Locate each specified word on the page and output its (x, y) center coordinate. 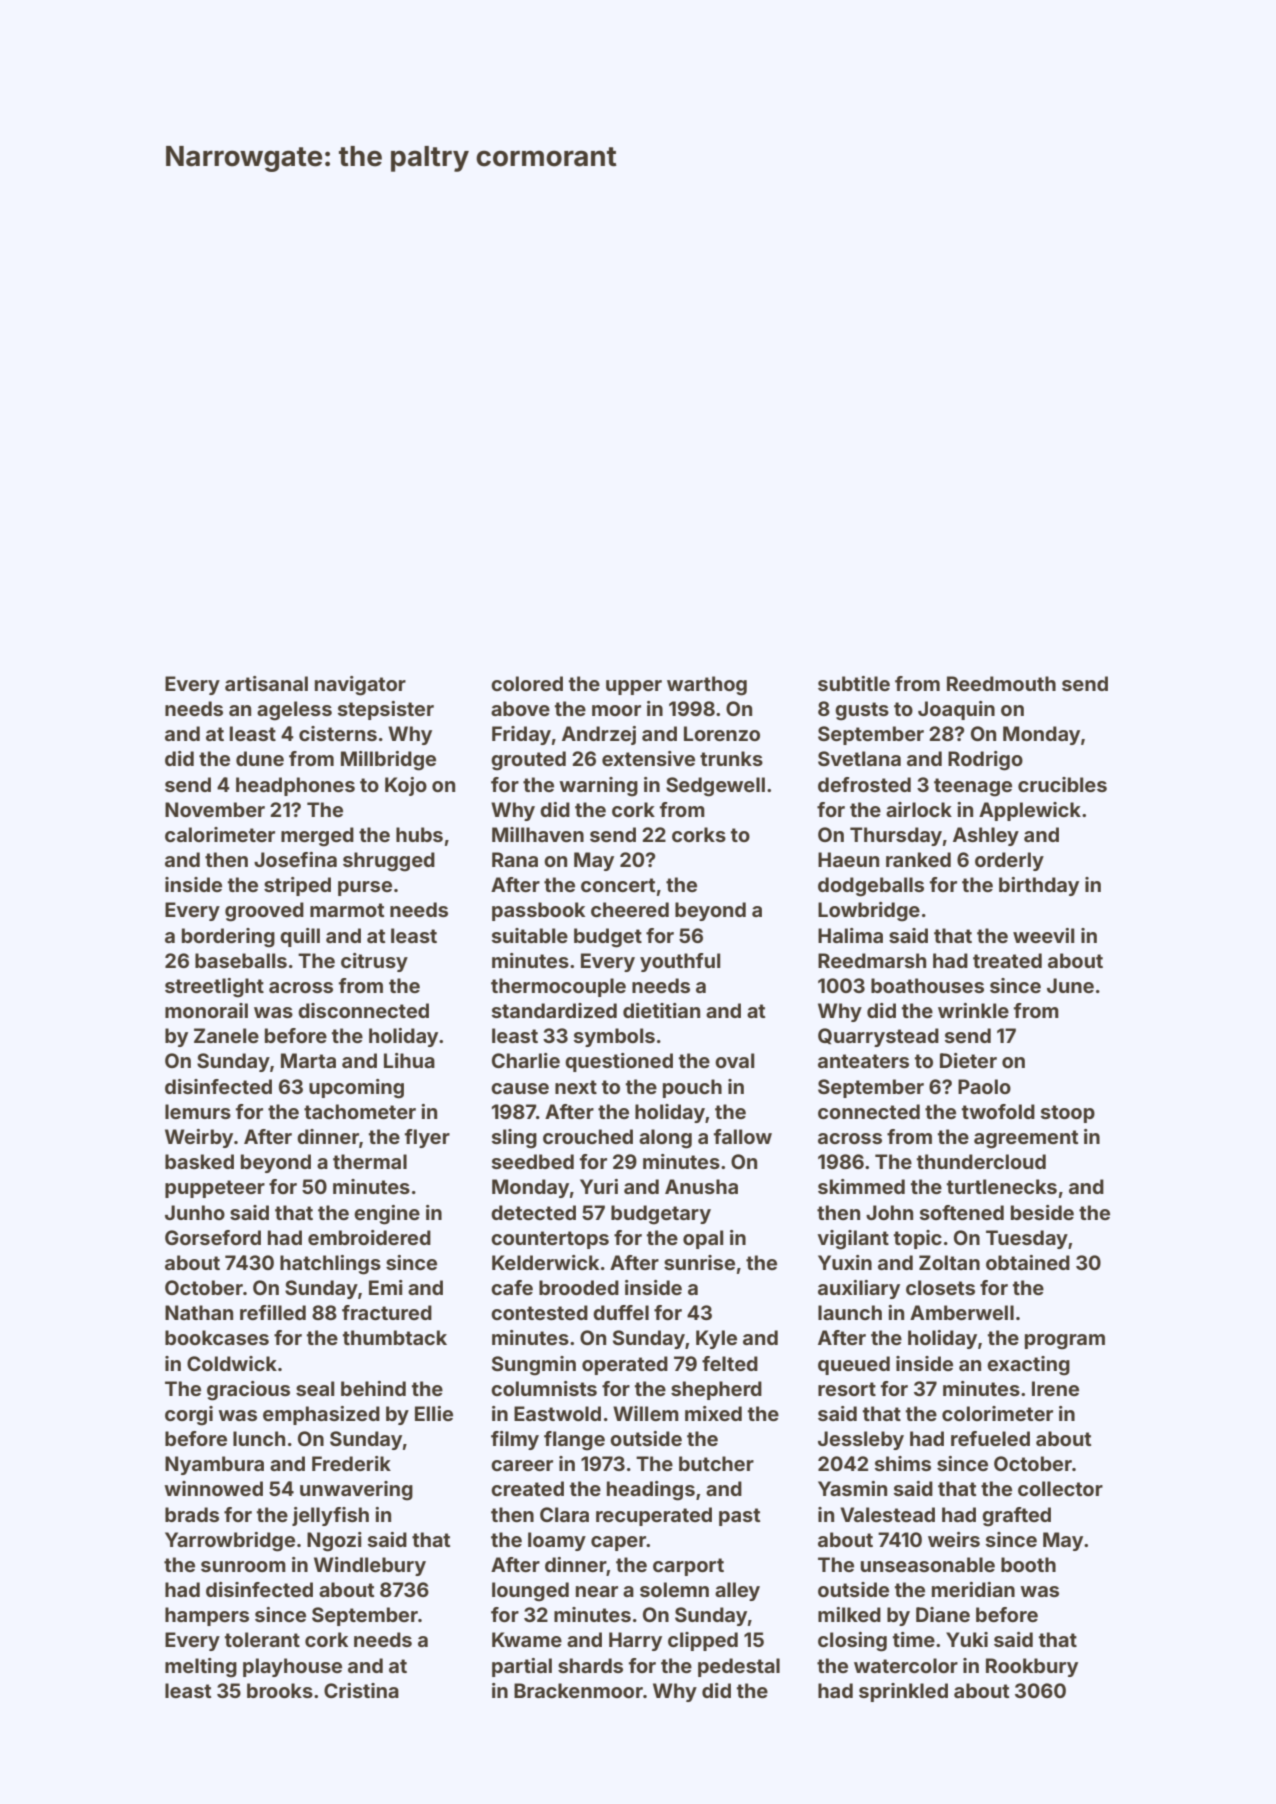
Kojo (406, 786)
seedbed (533, 1161)
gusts (862, 711)
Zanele (226, 1035)
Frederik (351, 1463)
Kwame (527, 1639)
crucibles (1062, 784)
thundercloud (981, 1161)
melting (201, 1668)
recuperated (654, 1516)
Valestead (887, 1514)
